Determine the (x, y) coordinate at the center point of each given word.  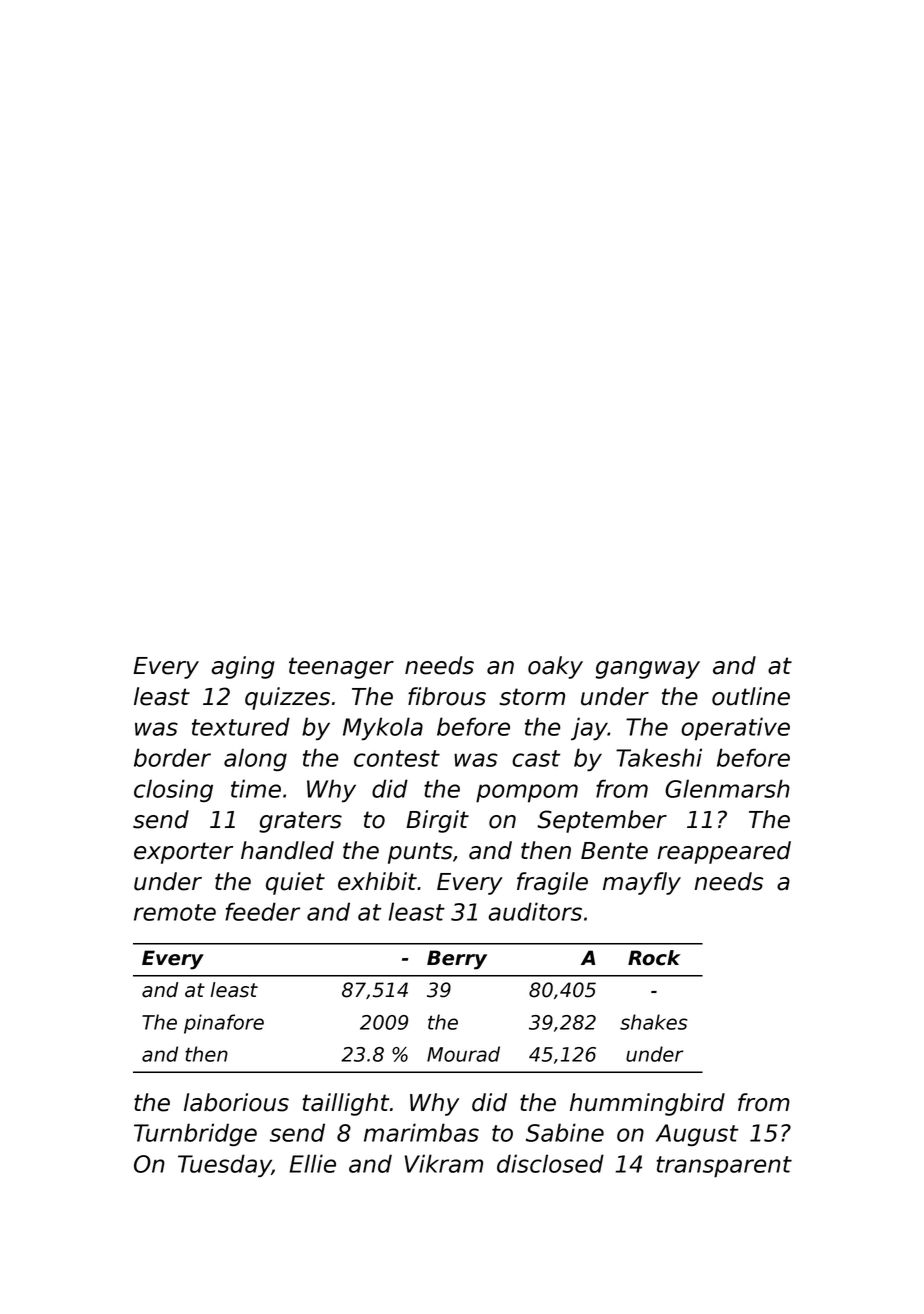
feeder (262, 911)
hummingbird (647, 1104)
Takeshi (659, 757)
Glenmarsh (727, 788)
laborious (236, 1102)
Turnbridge (195, 1134)
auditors (535, 911)
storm (532, 697)
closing (173, 790)
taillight (345, 1104)
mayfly (642, 883)
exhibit (377, 881)
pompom (527, 793)
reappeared (724, 852)
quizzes (287, 698)
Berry (457, 960)
